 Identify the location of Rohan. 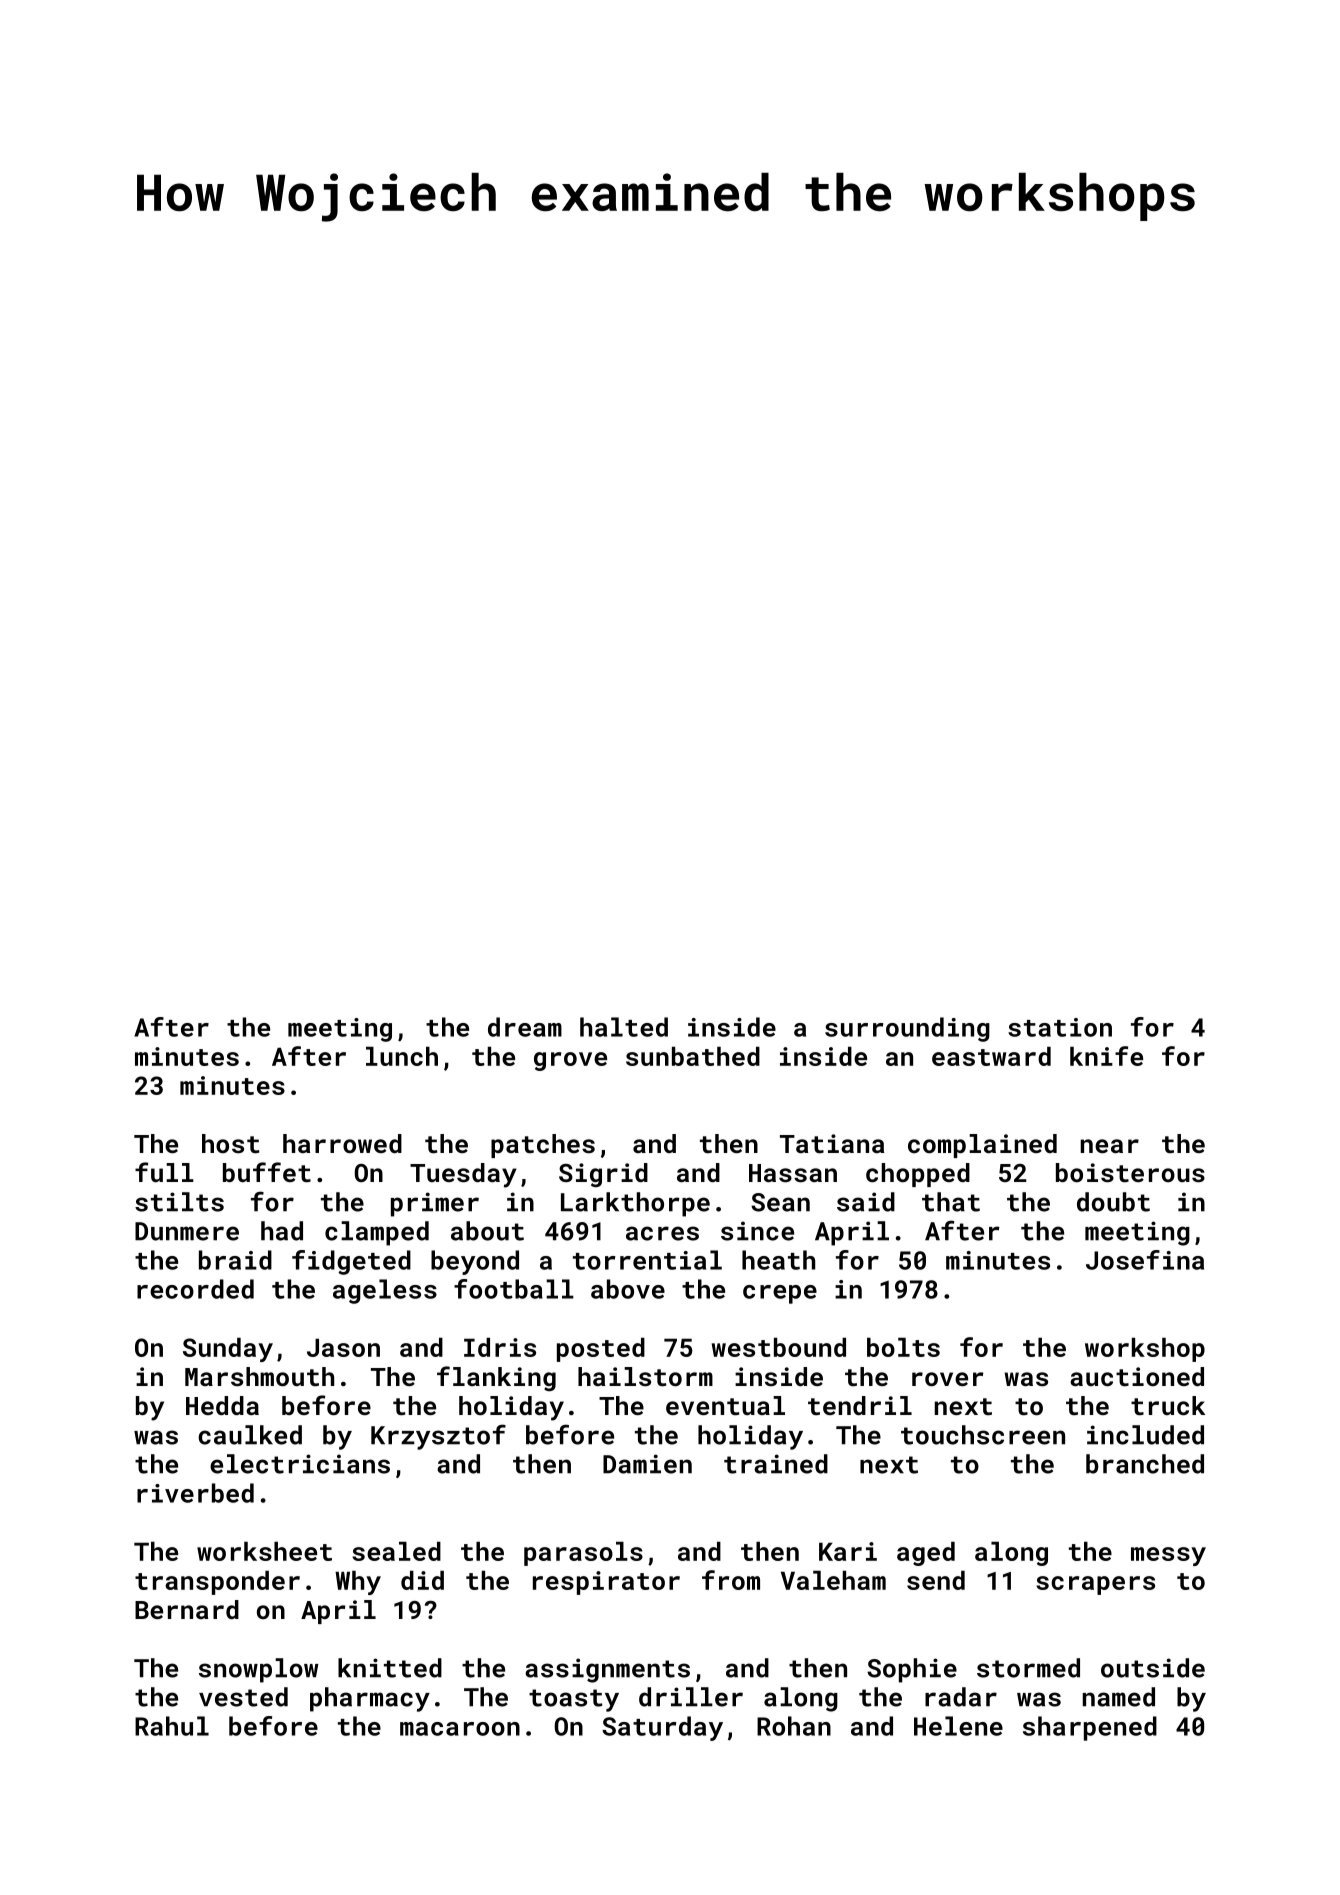
(794, 1726).
